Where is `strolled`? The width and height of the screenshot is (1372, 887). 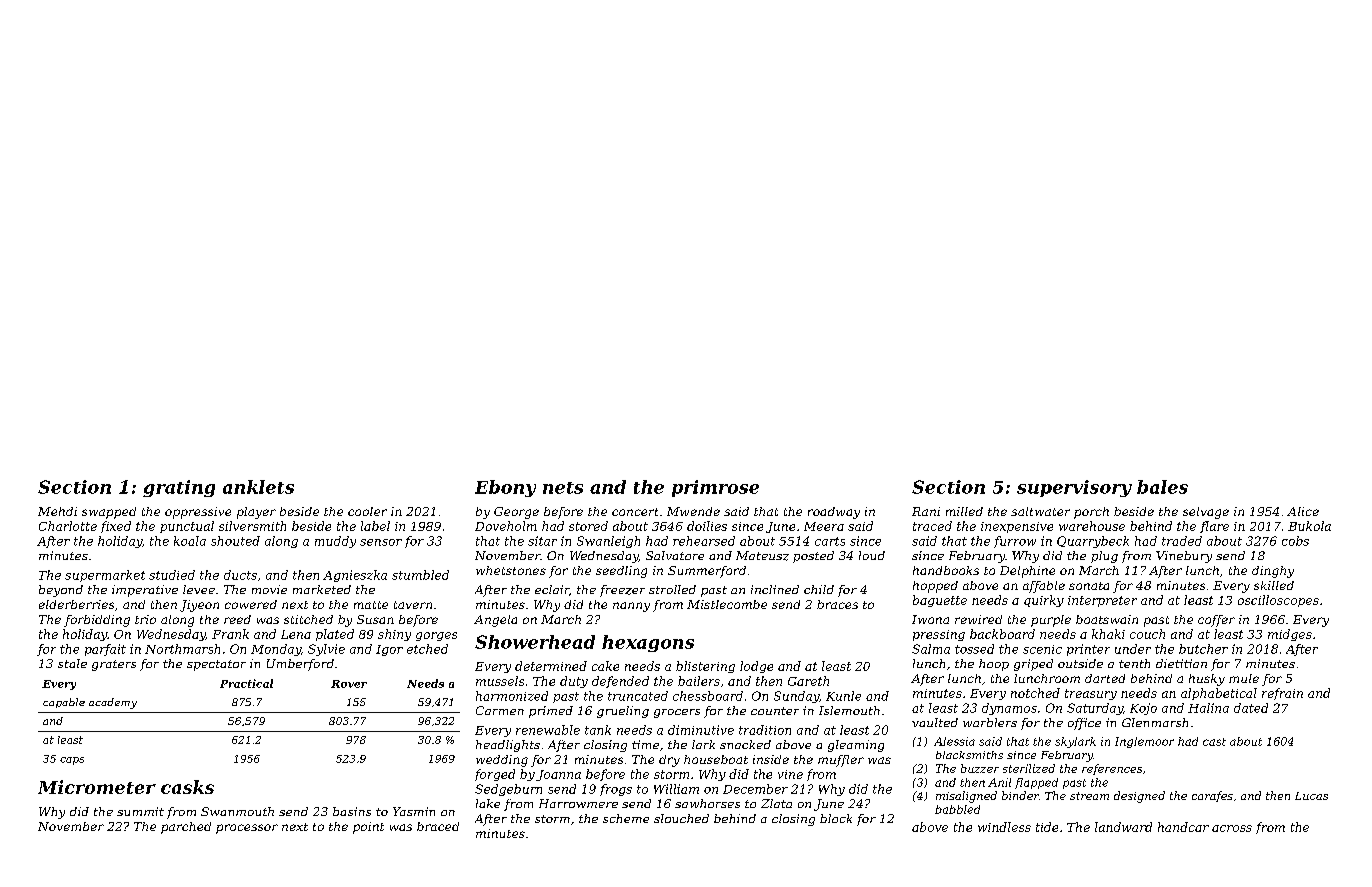
strolled is located at coordinates (672, 589).
